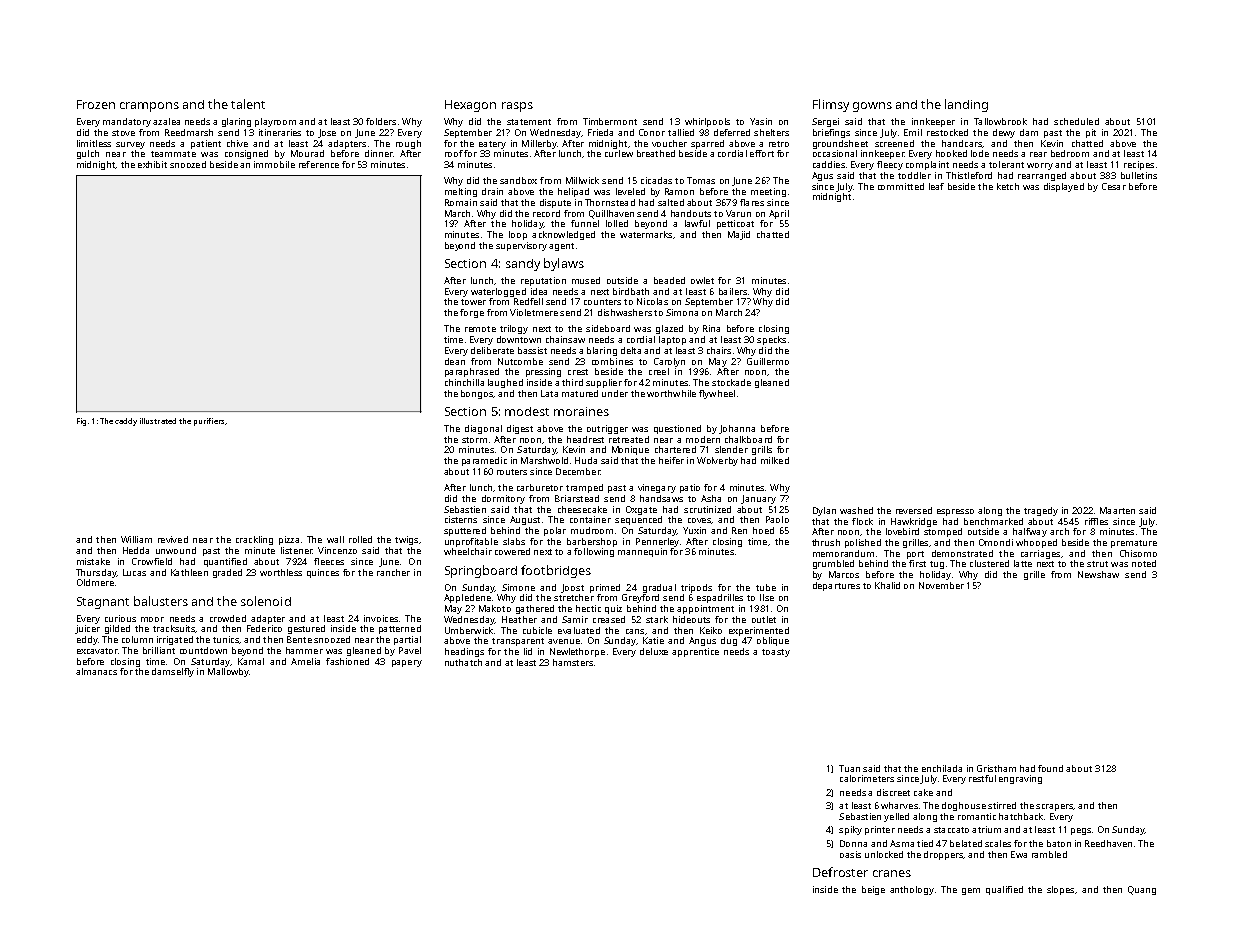 The width and height of the document is (1233, 952). Describe the element at coordinates (584, 488) in the document. I see `tramped` at that location.
